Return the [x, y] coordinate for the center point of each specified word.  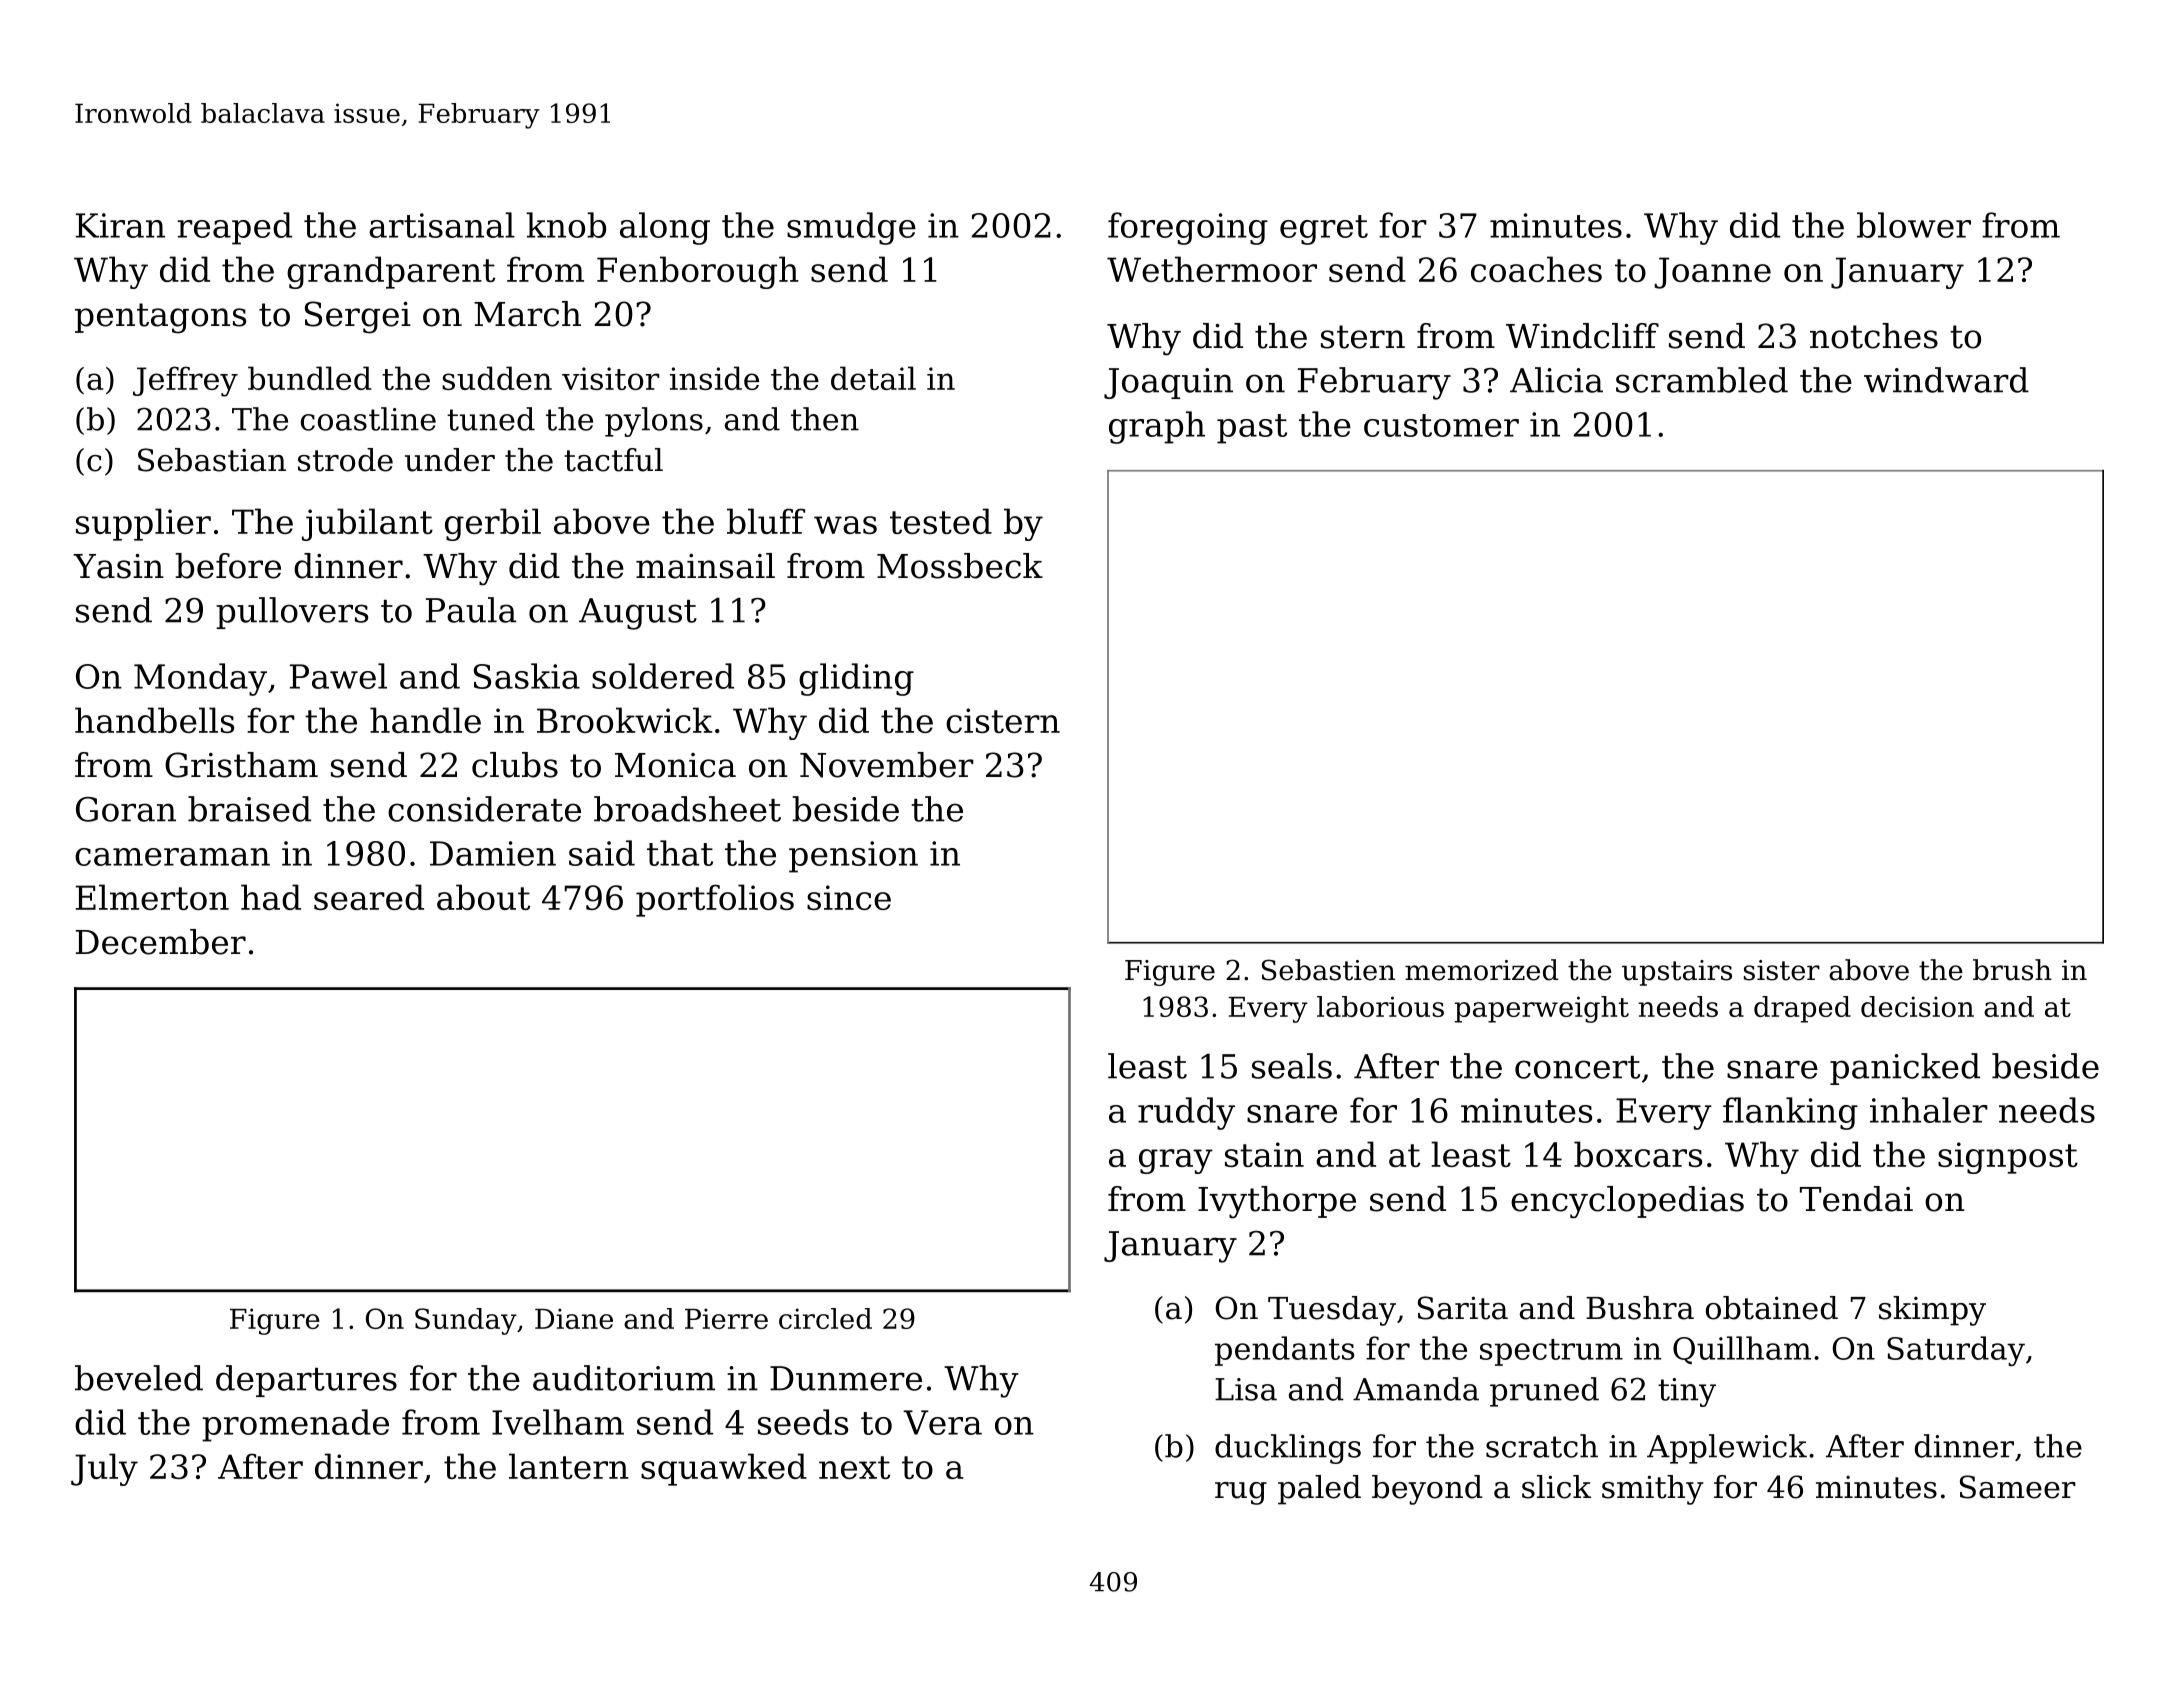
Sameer [2018, 1487]
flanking [1790, 1113]
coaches [1536, 269]
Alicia [1556, 380]
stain [1264, 1154]
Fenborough [698, 272]
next [854, 1467]
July [104, 1469]
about [483, 897]
